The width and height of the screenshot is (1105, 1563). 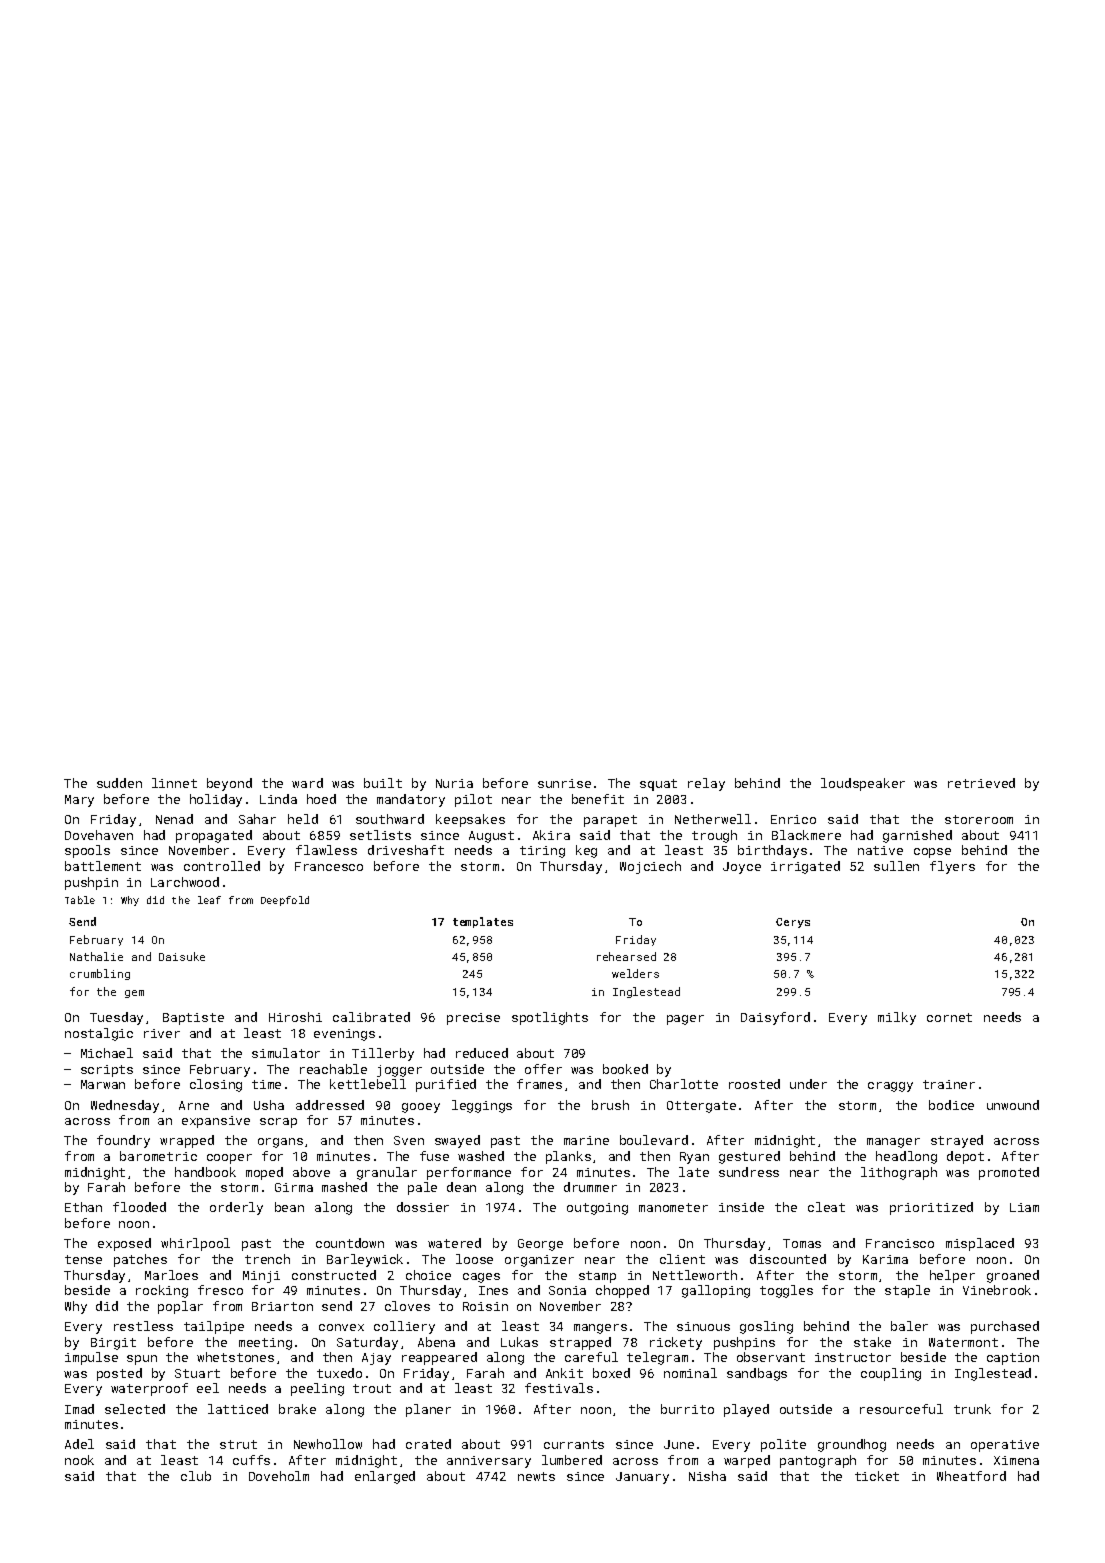 What do you see at coordinates (897, 1018) in the screenshot?
I see `milky` at bounding box center [897, 1018].
